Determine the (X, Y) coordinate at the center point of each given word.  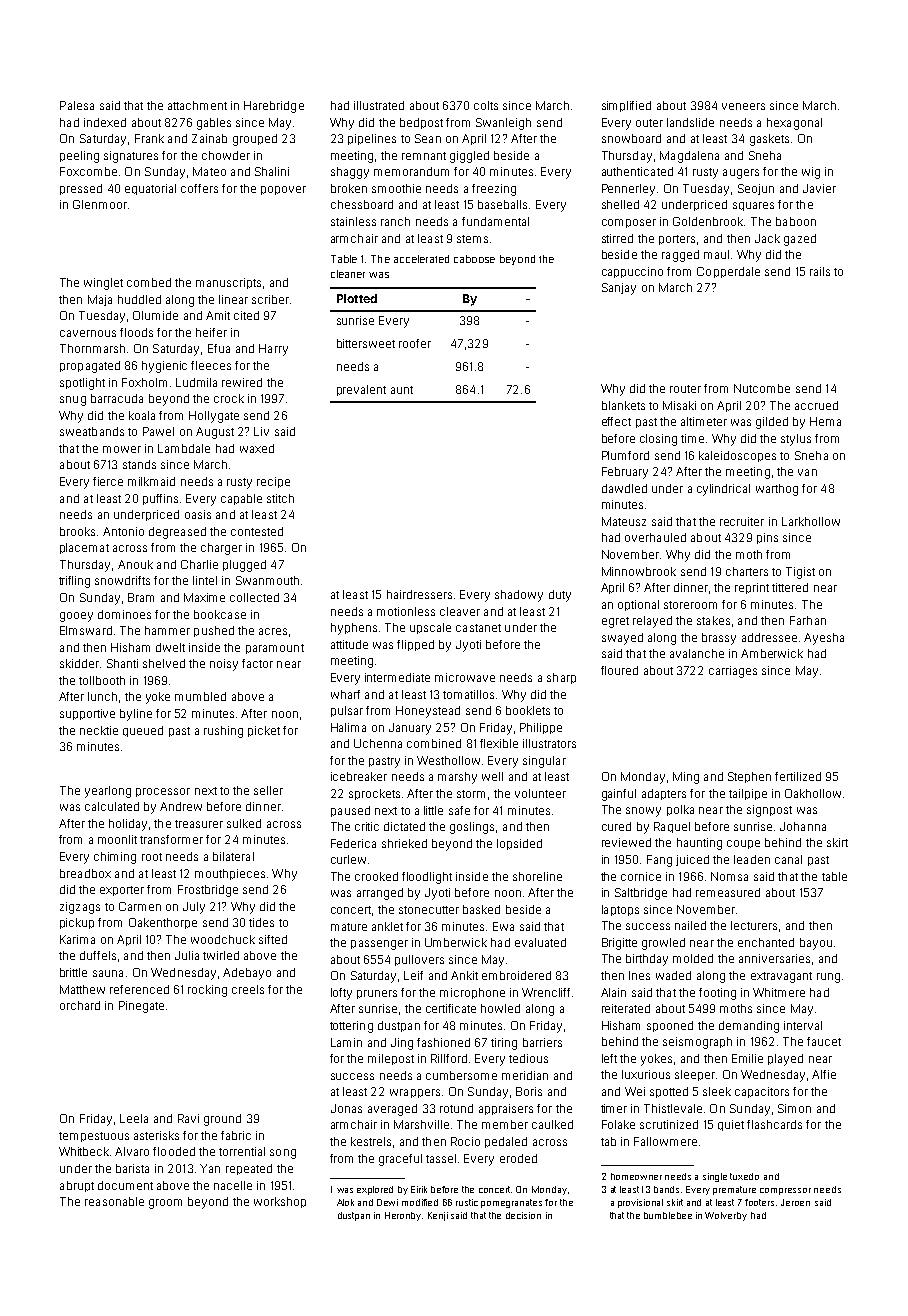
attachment (197, 105)
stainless (353, 221)
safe (459, 810)
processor (163, 792)
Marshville (421, 1124)
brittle (73, 972)
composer (629, 223)
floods (136, 332)
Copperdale (728, 272)
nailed (690, 925)
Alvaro (132, 1151)
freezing (494, 190)
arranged (380, 894)
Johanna (803, 826)
